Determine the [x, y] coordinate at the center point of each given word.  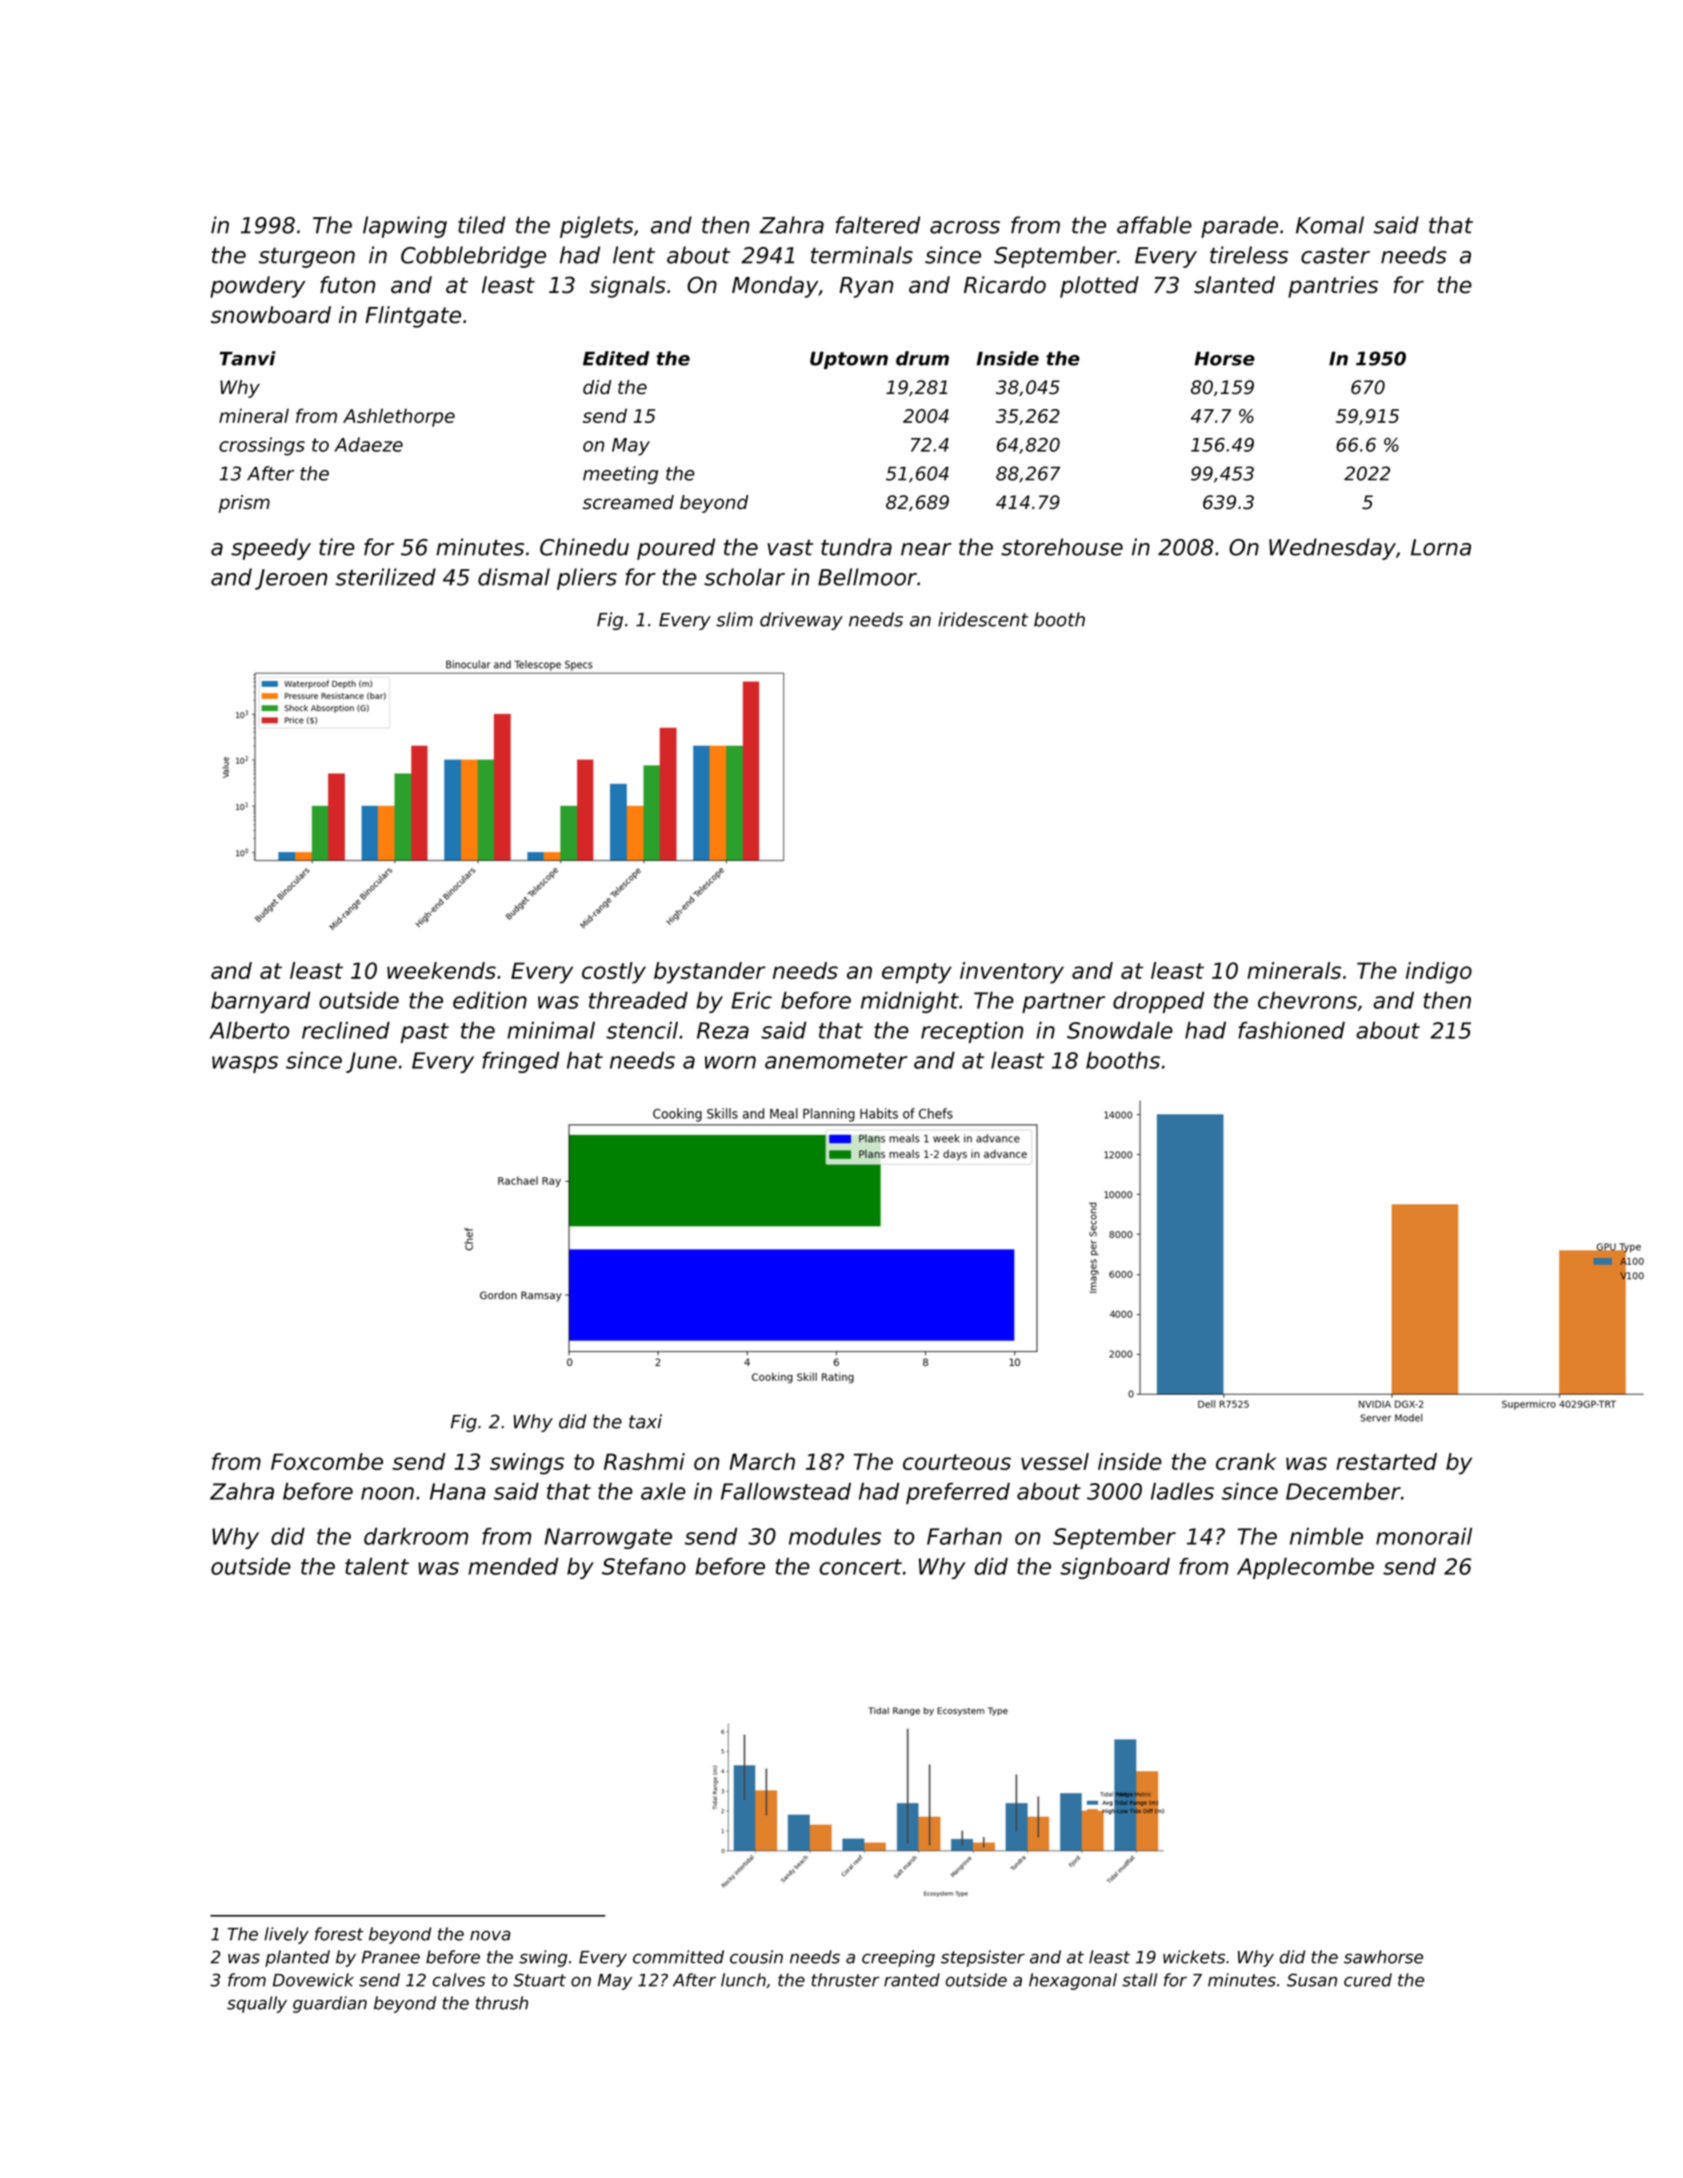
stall [1139, 1980]
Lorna [1441, 547]
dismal [514, 577]
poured [676, 549]
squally [257, 2004]
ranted [912, 1980]
